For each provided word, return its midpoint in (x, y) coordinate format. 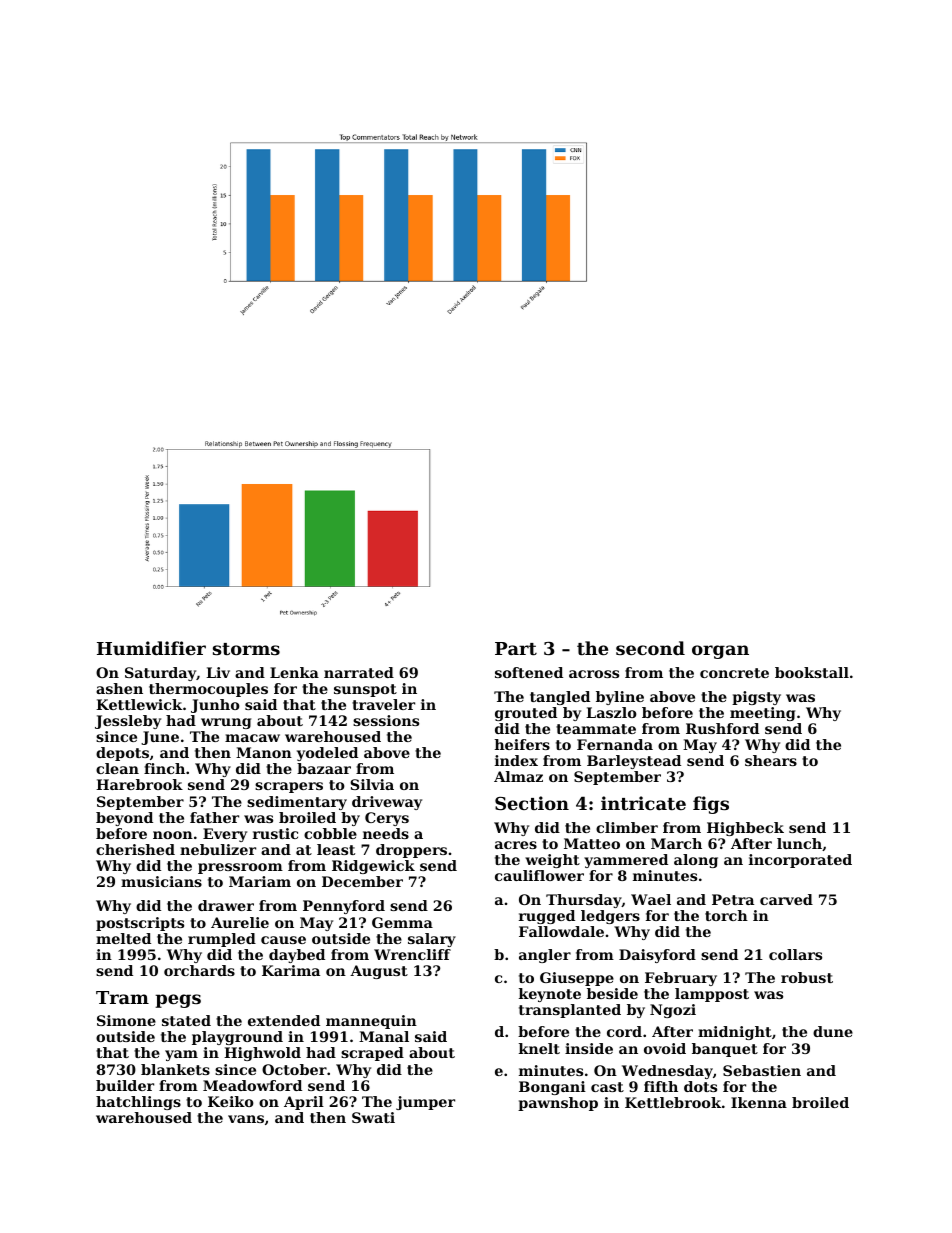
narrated (359, 672)
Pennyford (344, 907)
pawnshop (558, 1104)
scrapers (289, 787)
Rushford (722, 728)
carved (786, 899)
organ (720, 652)
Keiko (231, 1101)
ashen (119, 688)
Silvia (372, 784)
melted (123, 938)
